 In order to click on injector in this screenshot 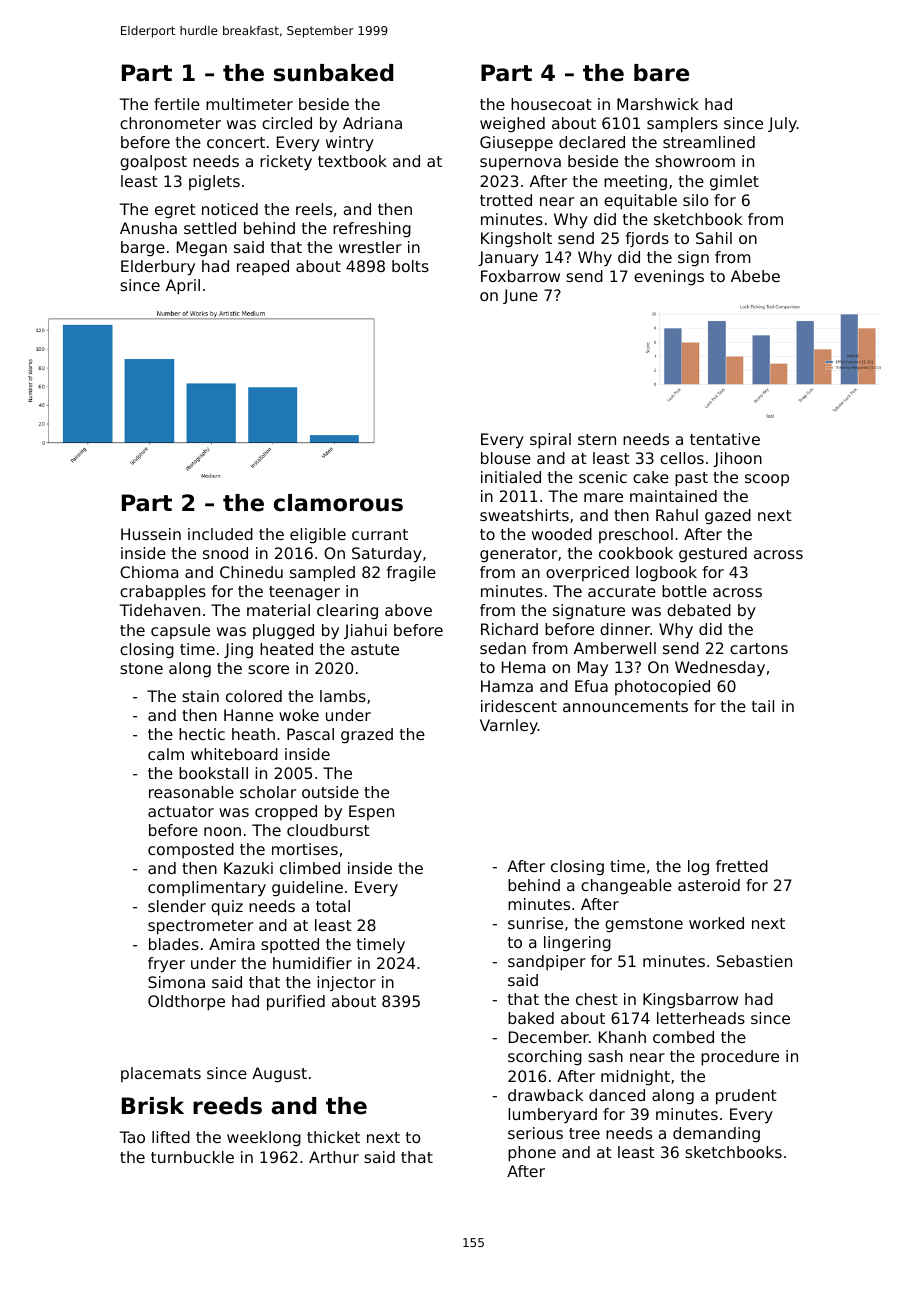, I will do `click(346, 983)`.
